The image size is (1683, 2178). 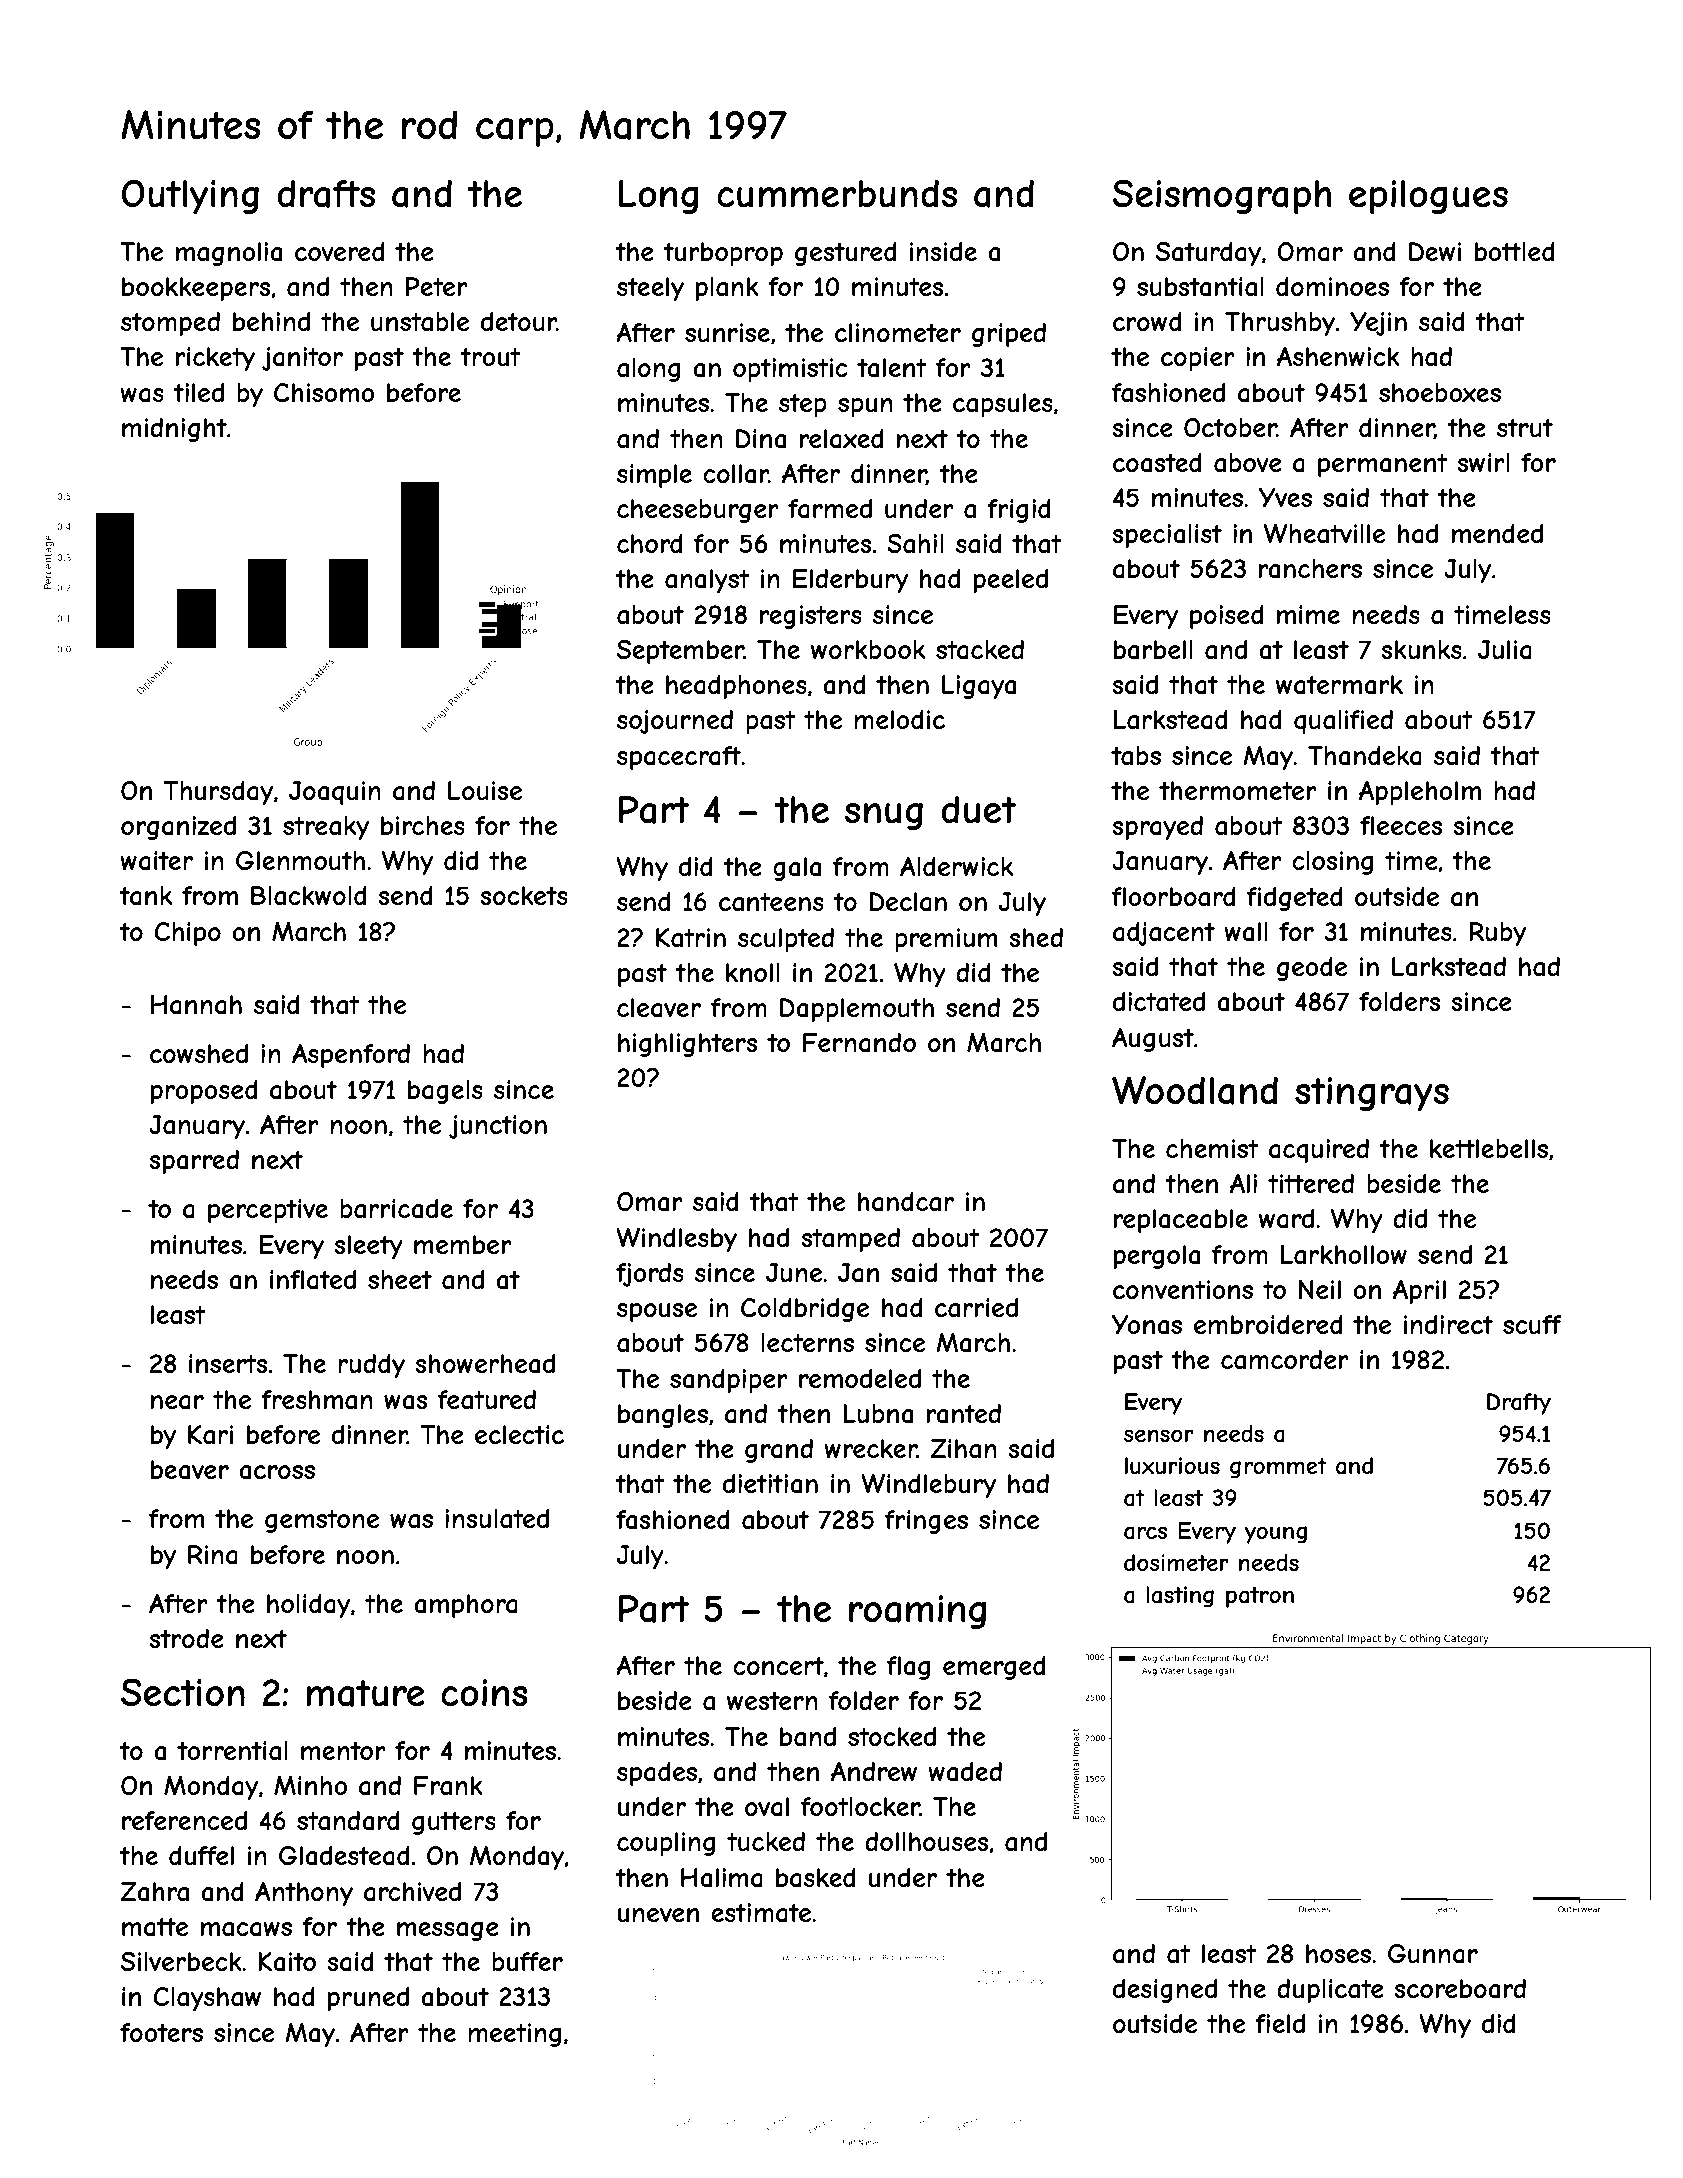 What do you see at coordinates (1428, 197) in the screenshot?
I see `epilogues` at bounding box center [1428, 197].
